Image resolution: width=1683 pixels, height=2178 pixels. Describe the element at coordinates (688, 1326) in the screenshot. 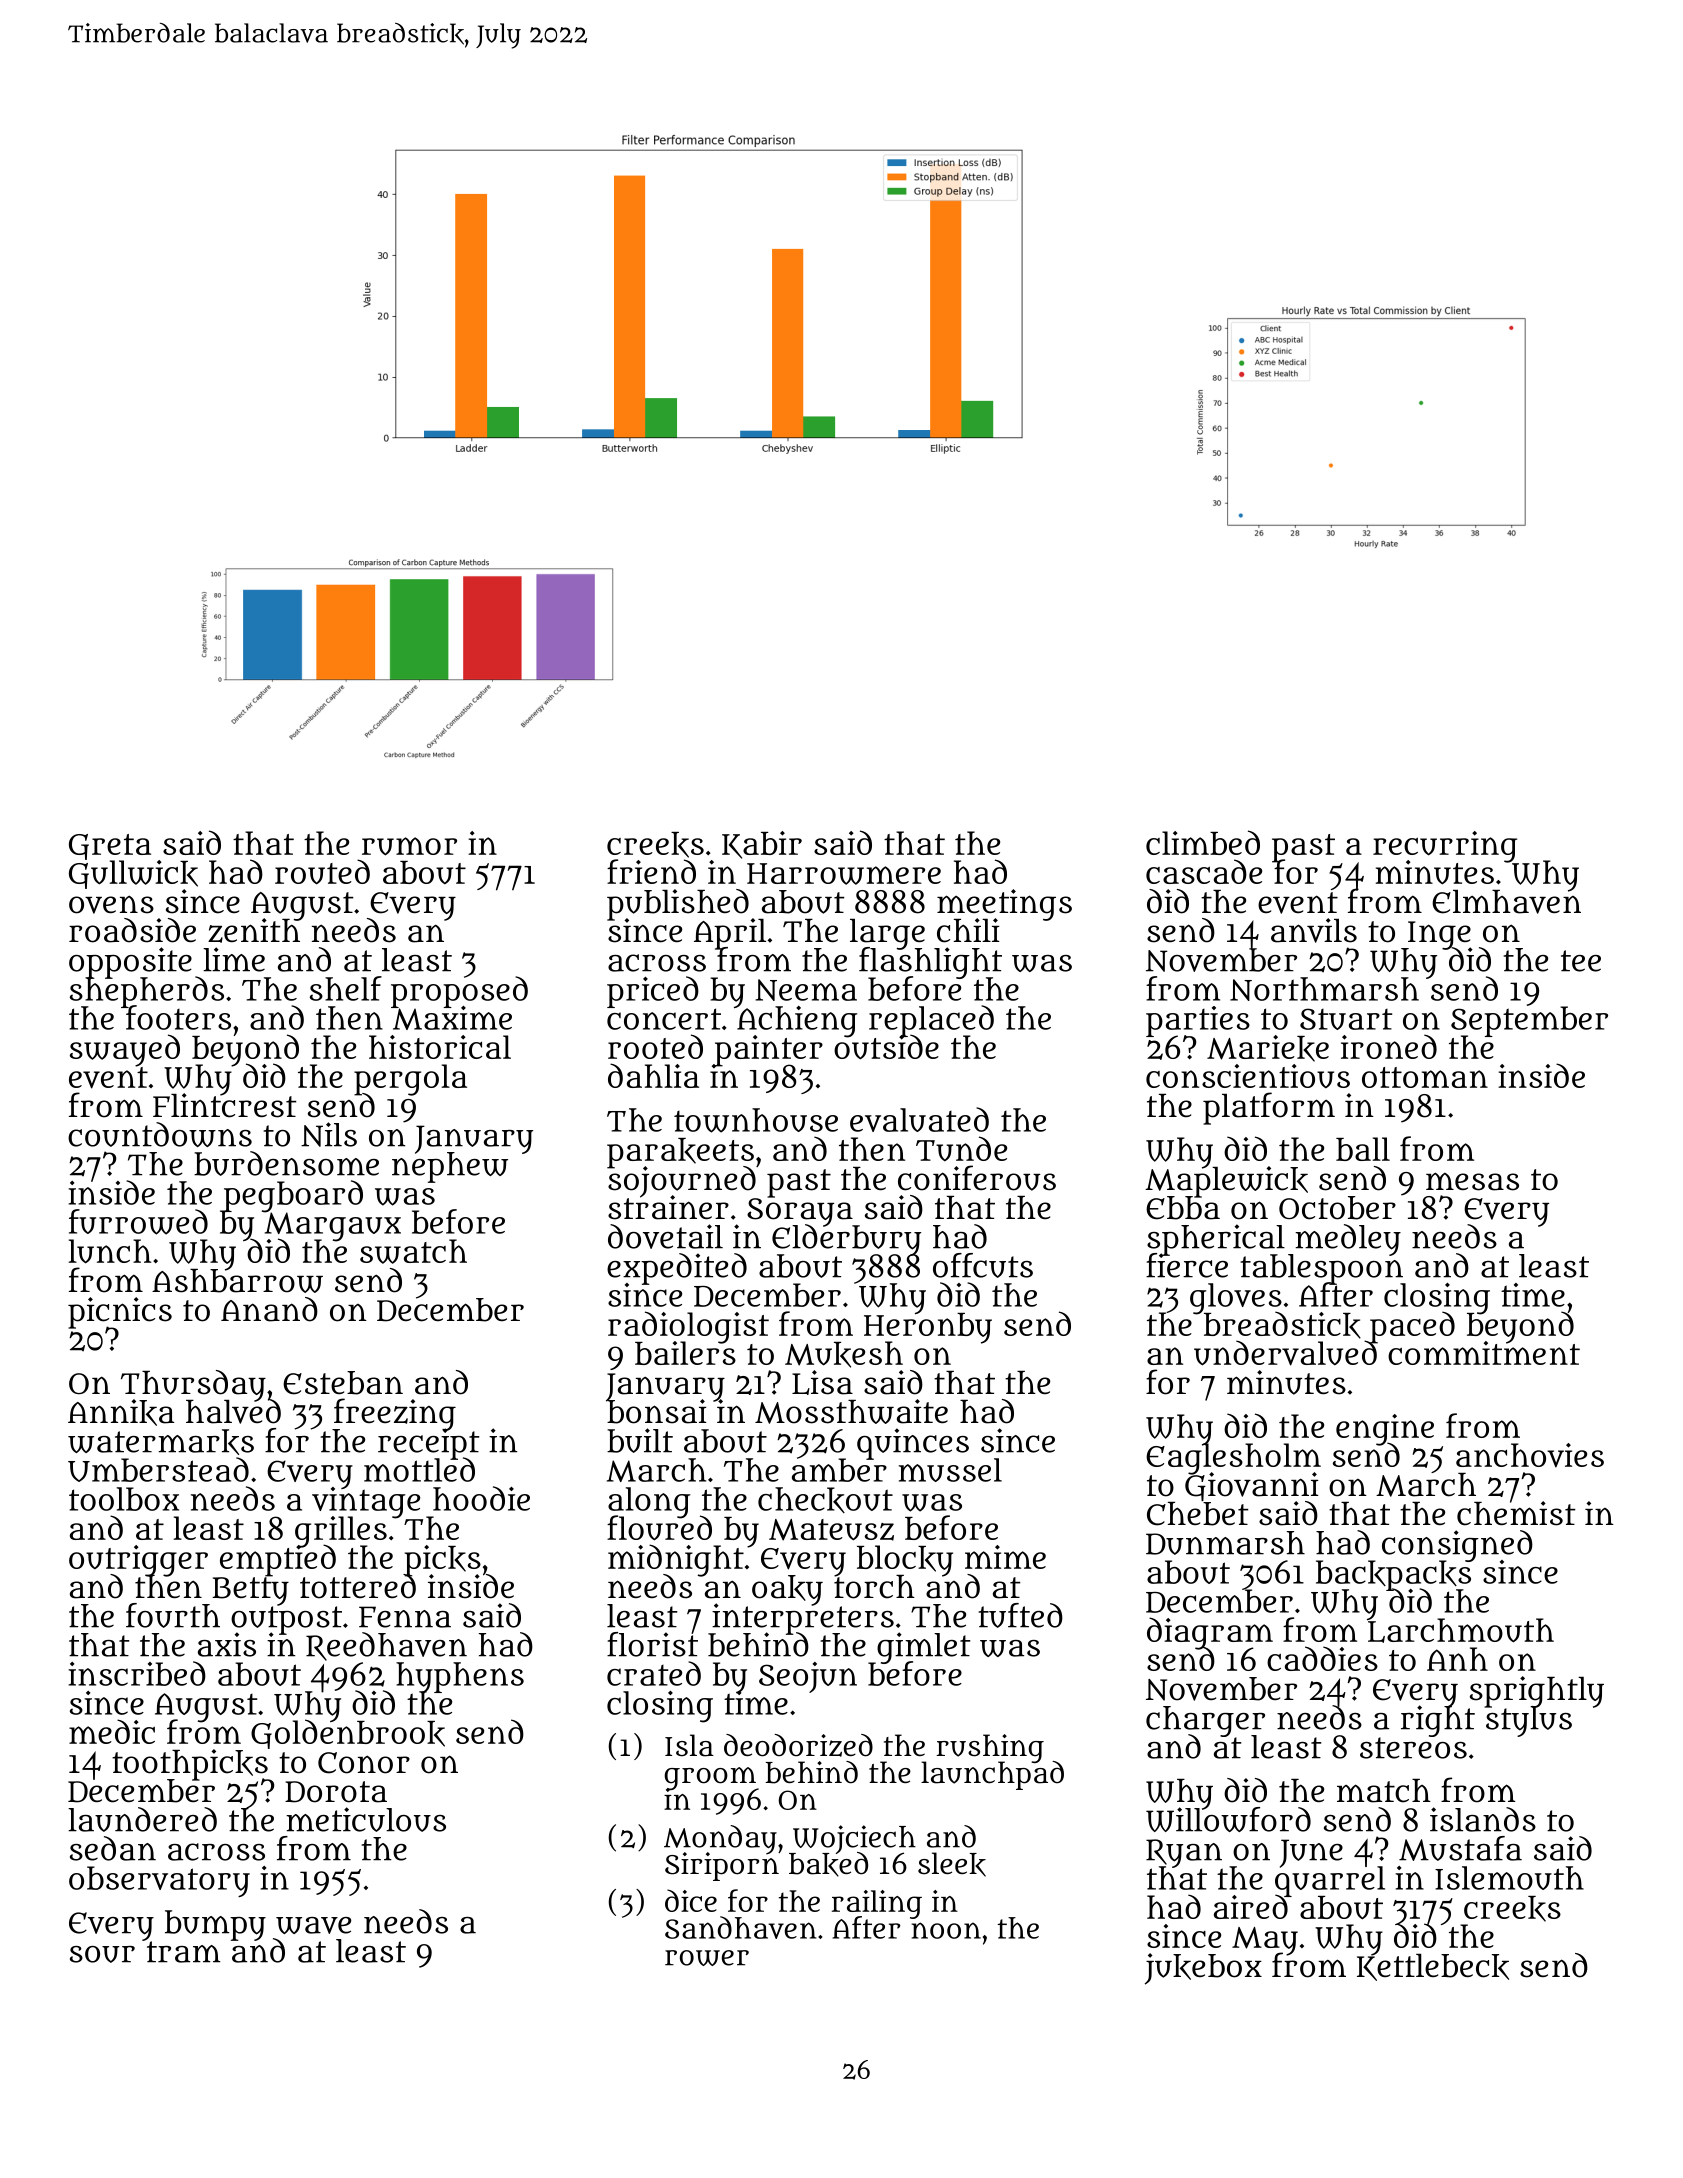

I see `radiologist` at that location.
